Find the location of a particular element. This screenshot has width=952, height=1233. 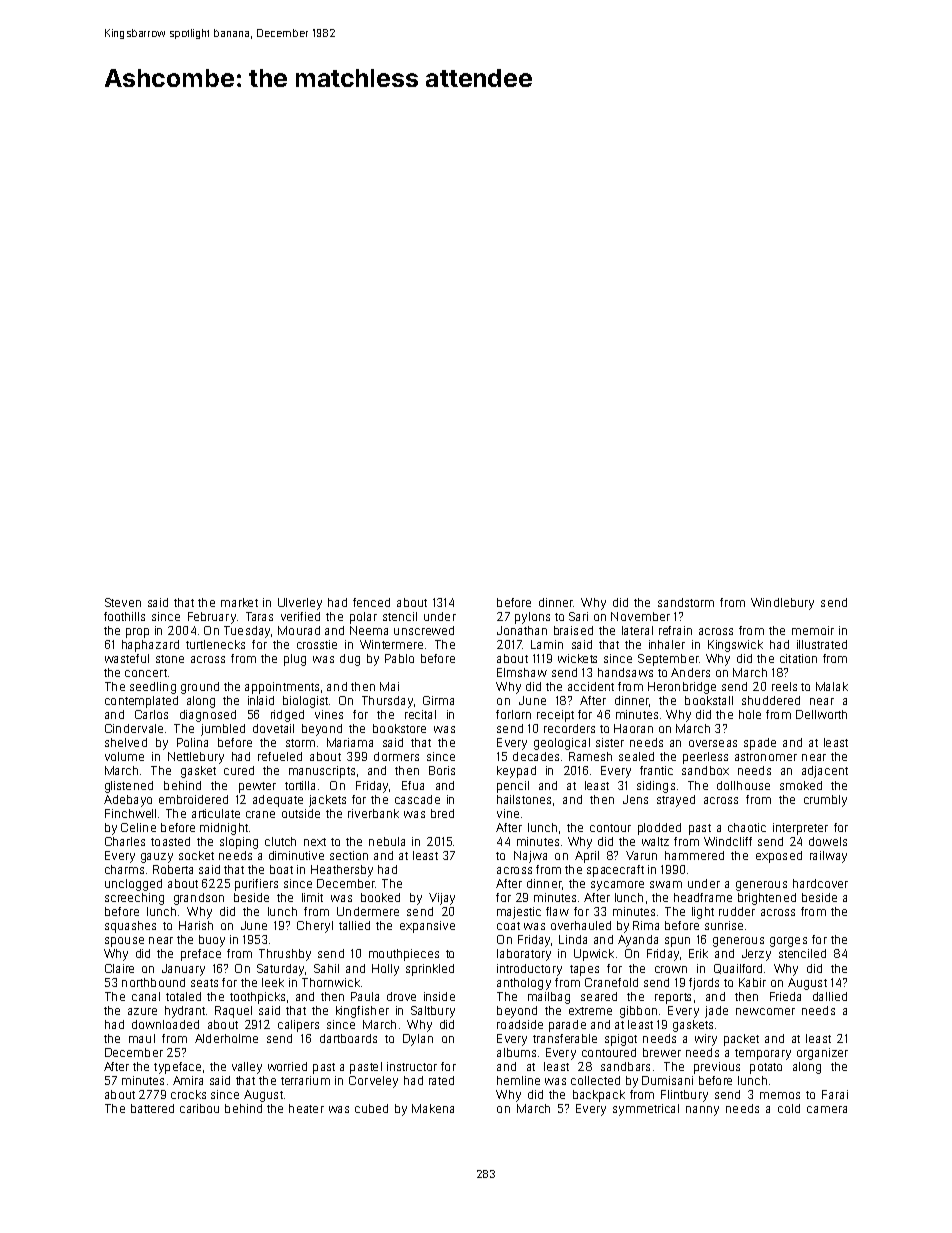

exposed is located at coordinates (779, 857).
